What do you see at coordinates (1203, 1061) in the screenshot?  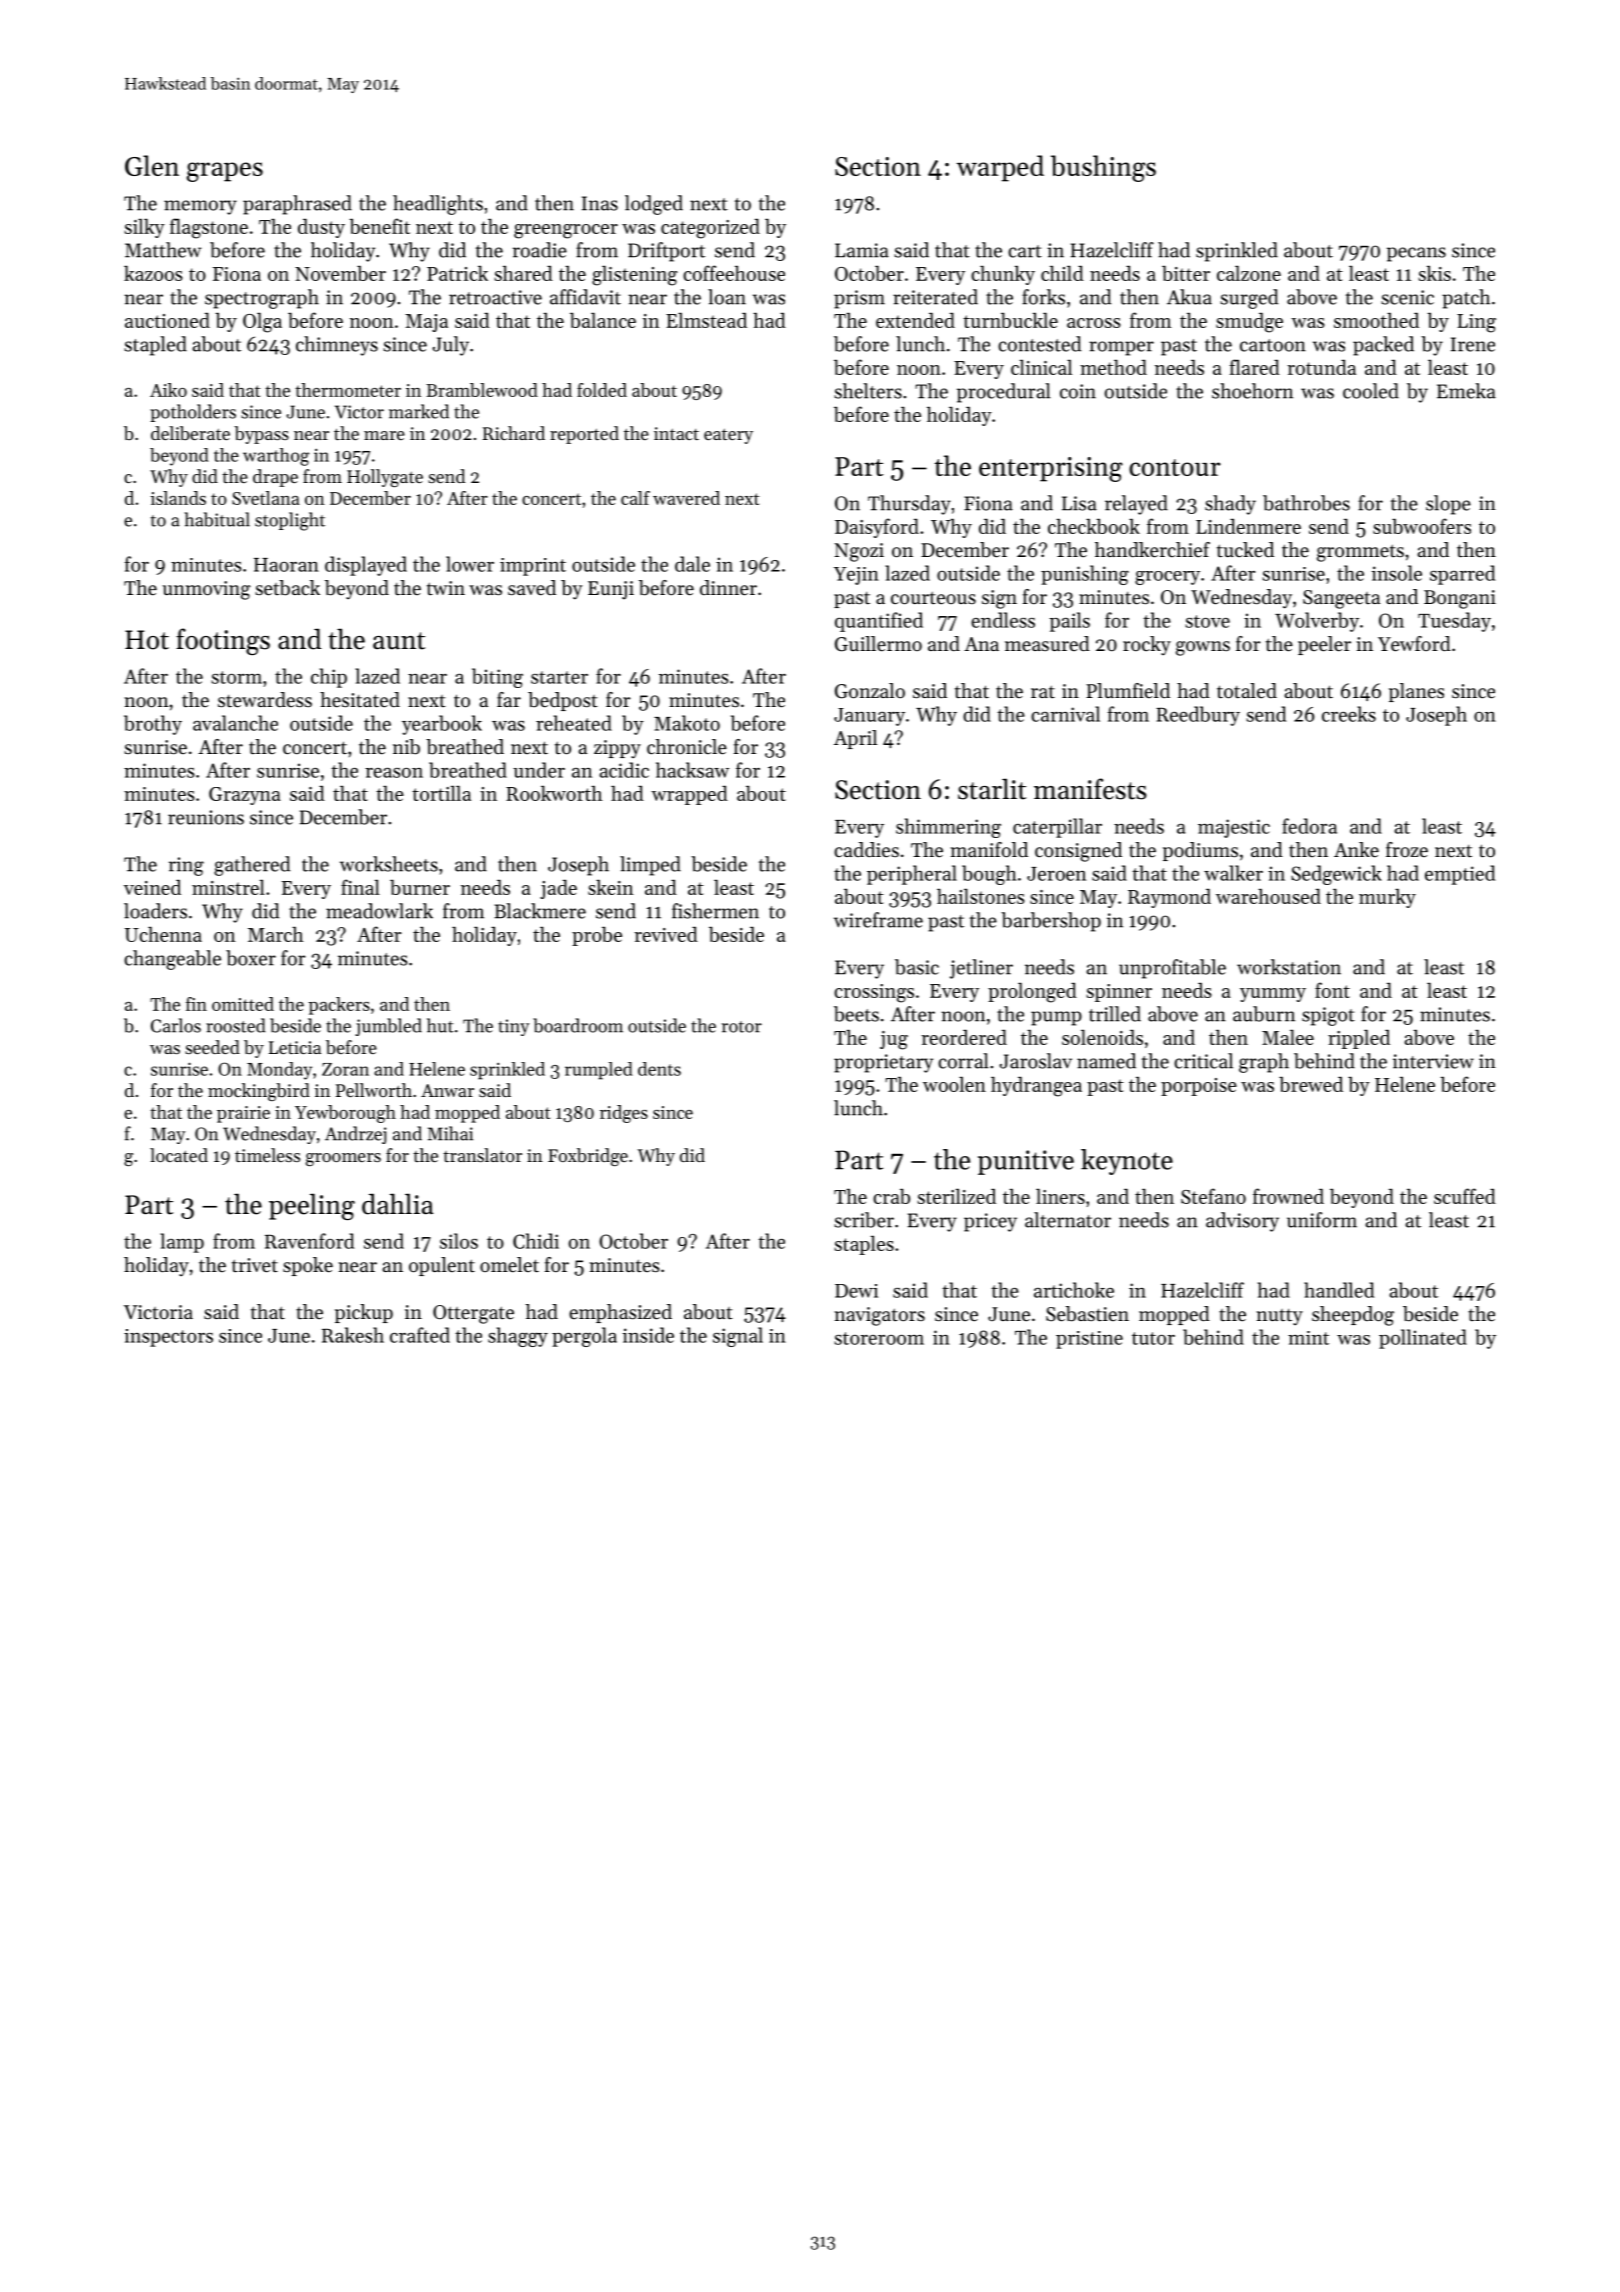 I see `critical` at bounding box center [1203, 1061].
